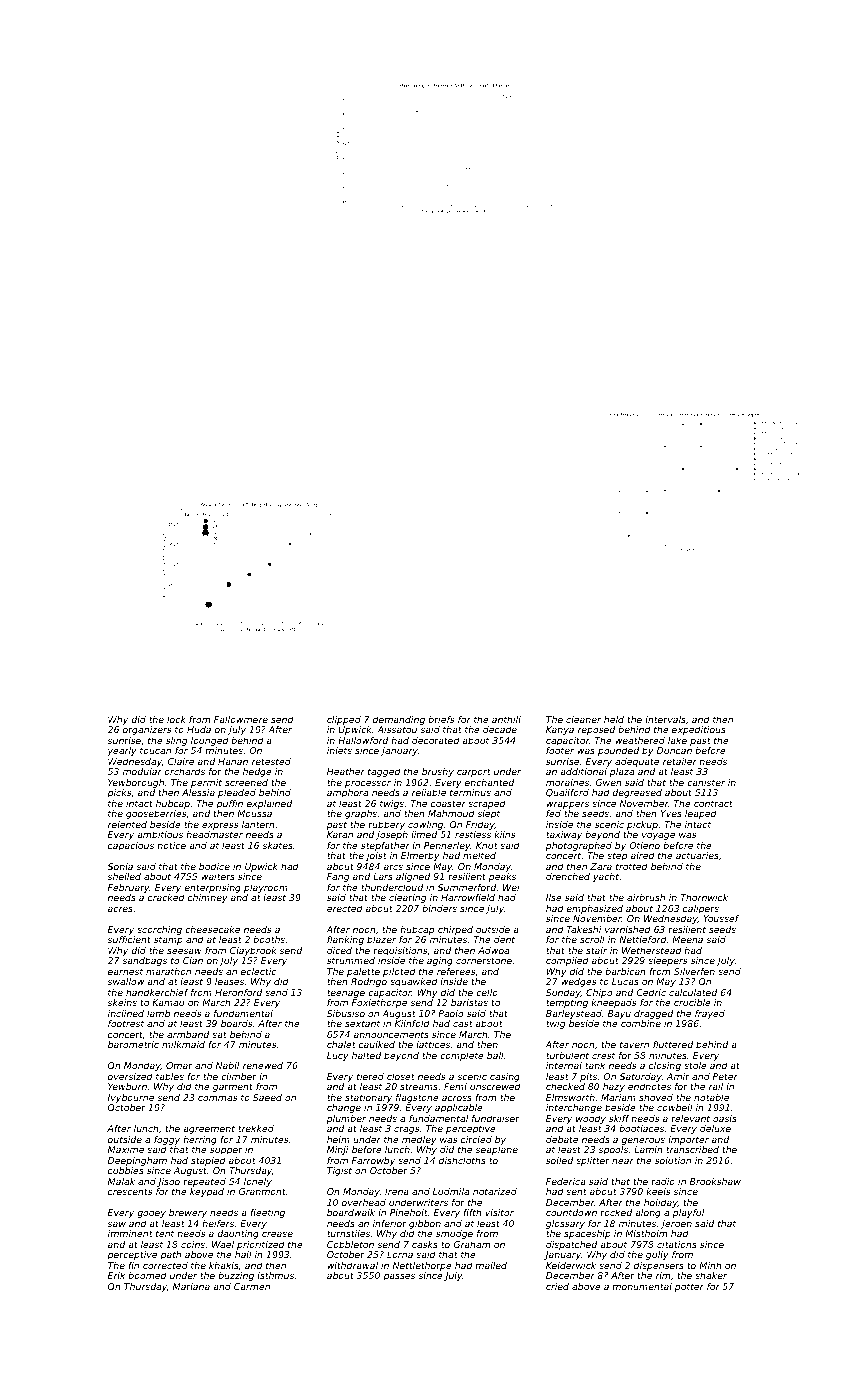 The image size is (849, 1400). Describe the element at coordinates (131, 1098) in the screenshot. I see `Ivybourne` at that location.
